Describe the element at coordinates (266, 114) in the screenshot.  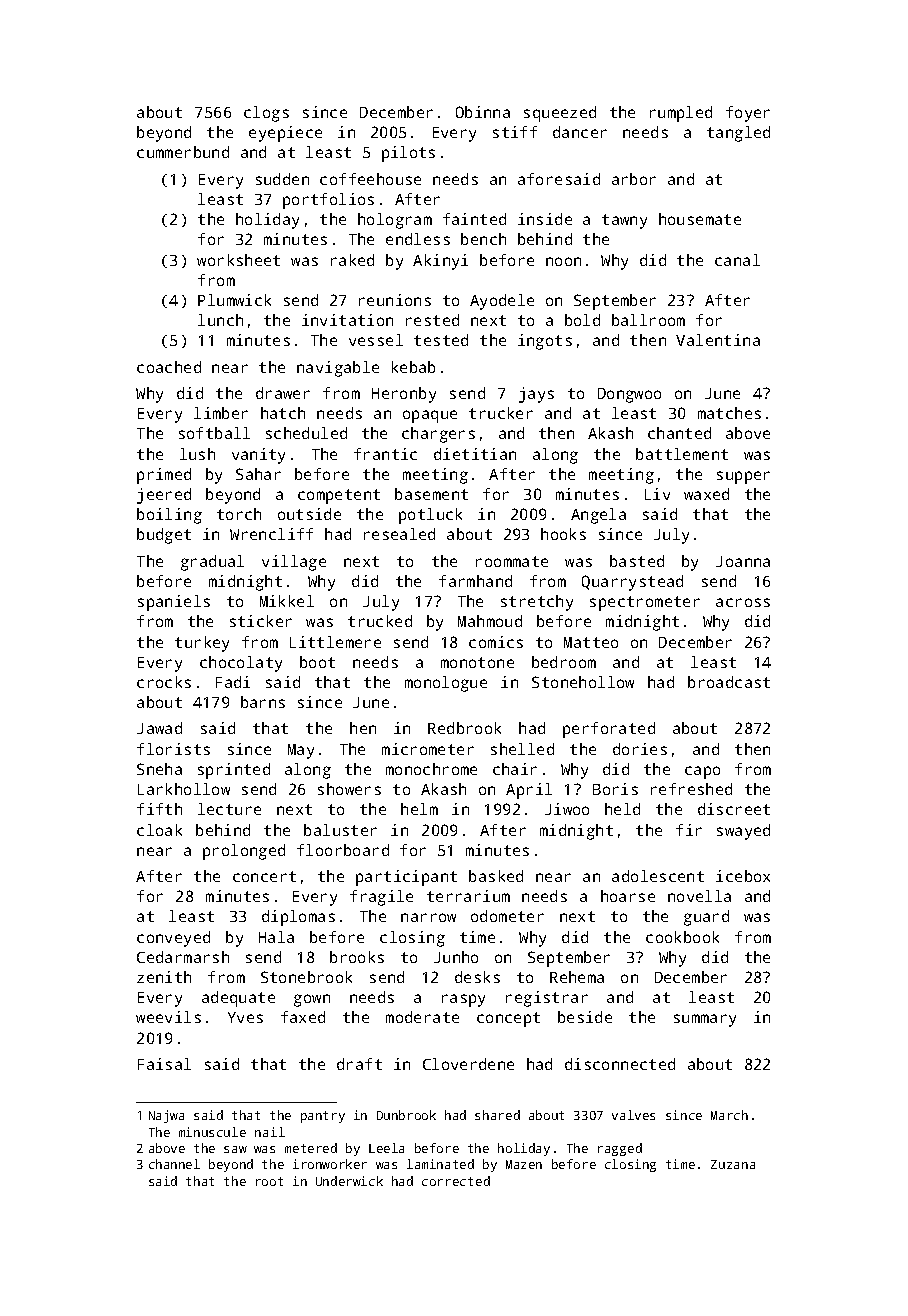
I see `clogs` at that location.
